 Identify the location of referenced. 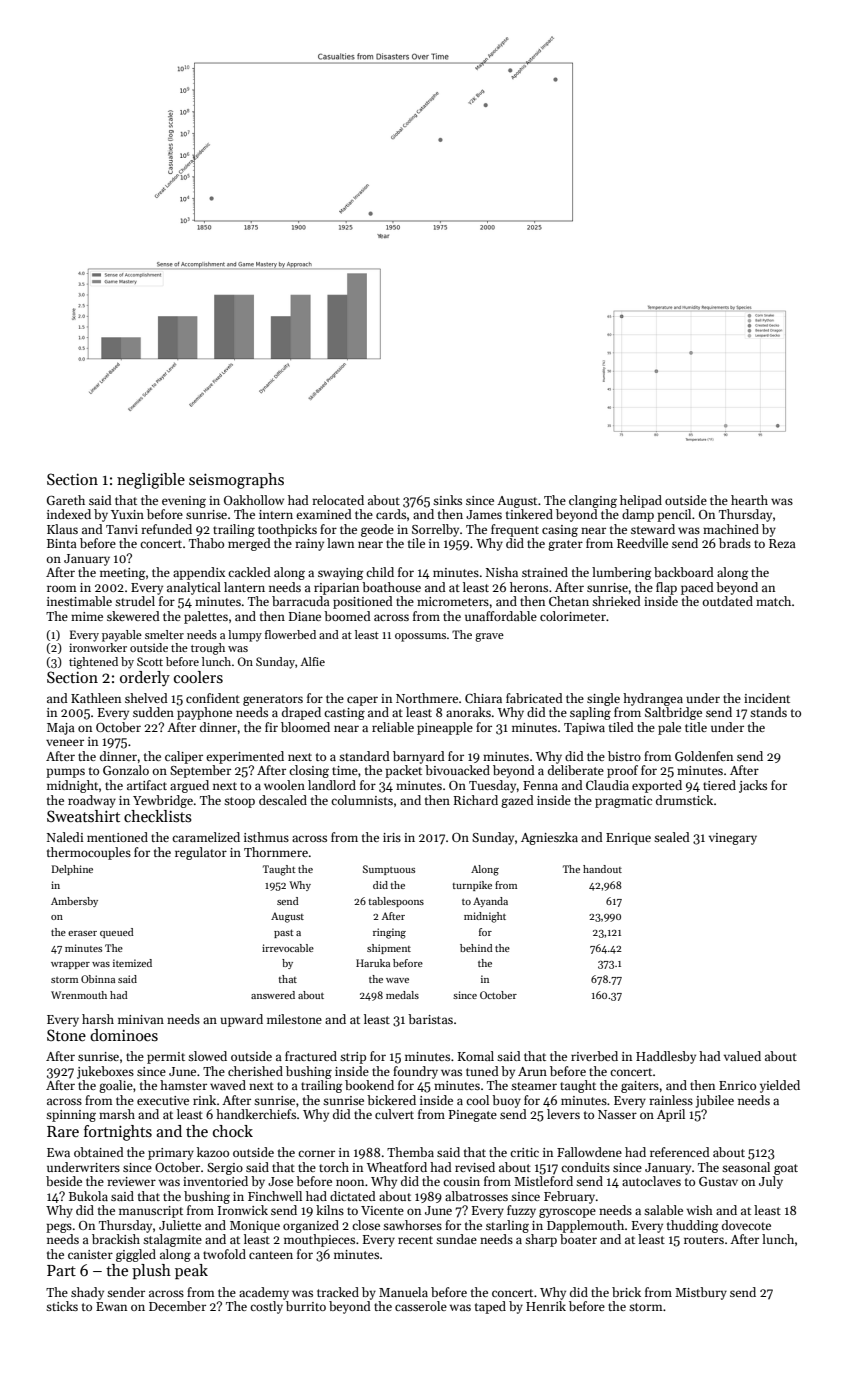
(680, 1152).
